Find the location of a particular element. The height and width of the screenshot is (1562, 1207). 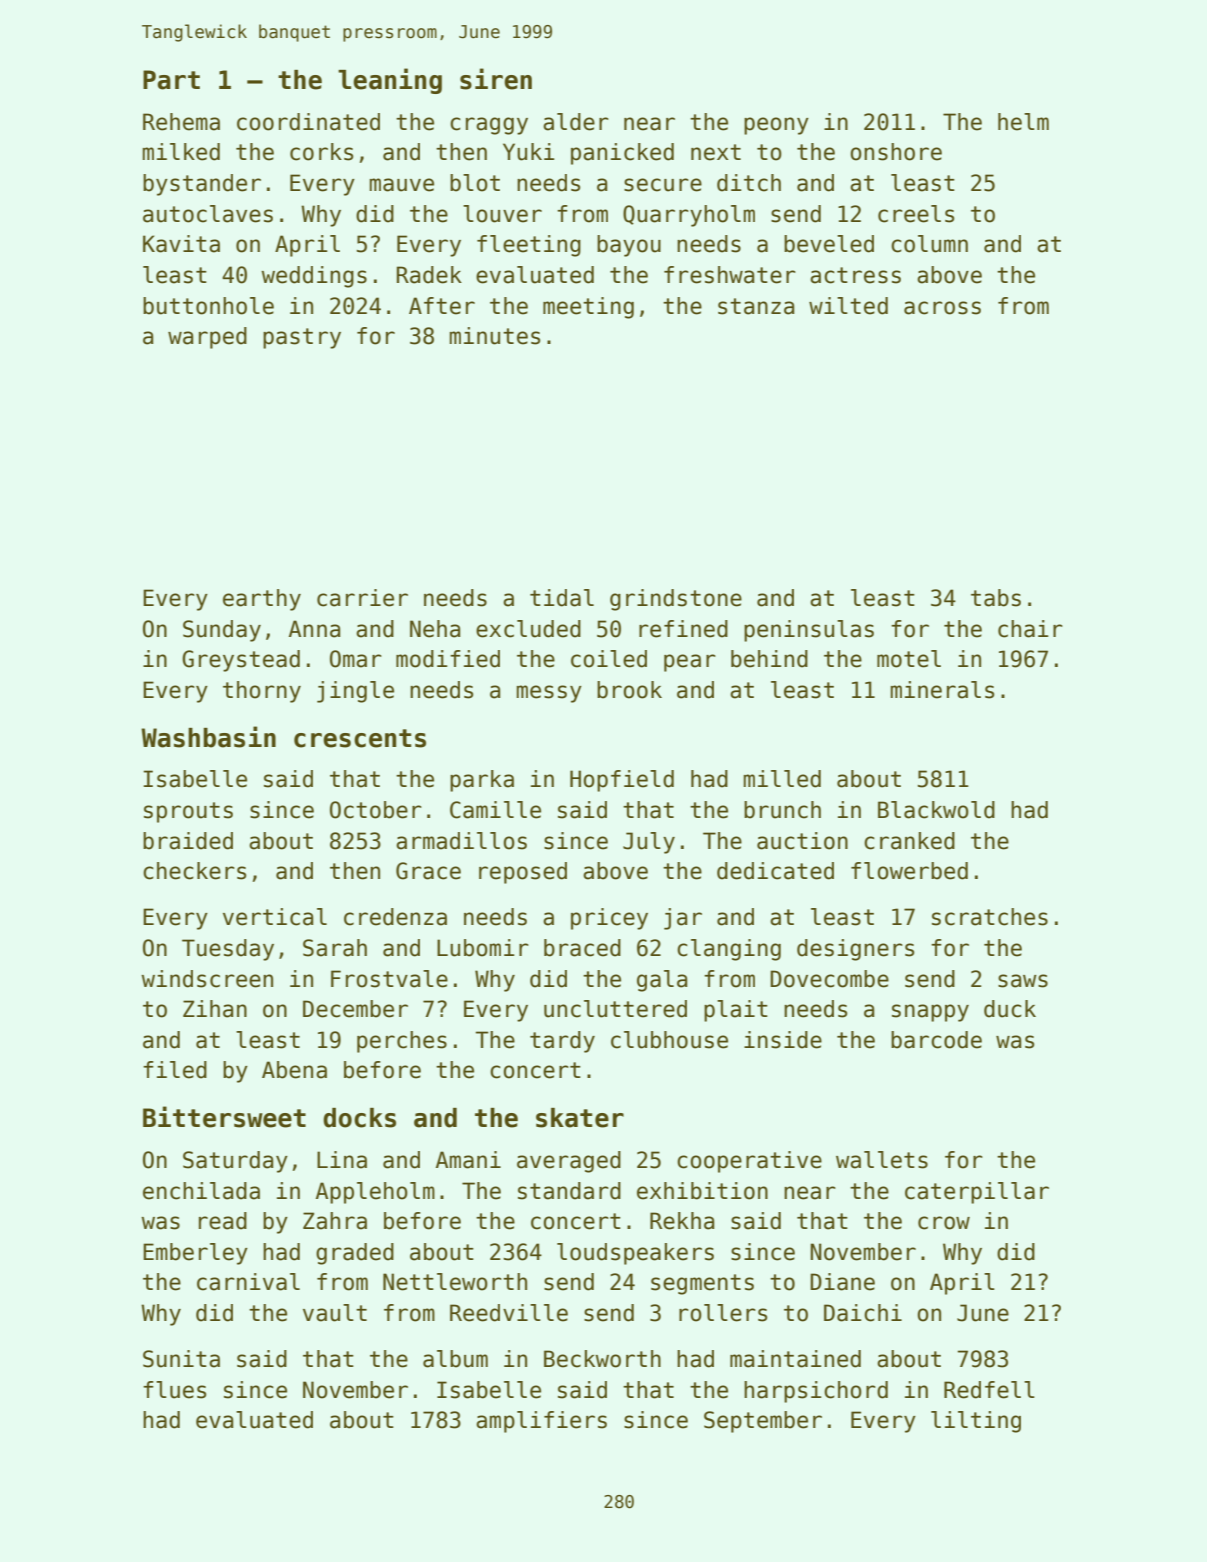

tidal is located at coordinates (562, 598).
